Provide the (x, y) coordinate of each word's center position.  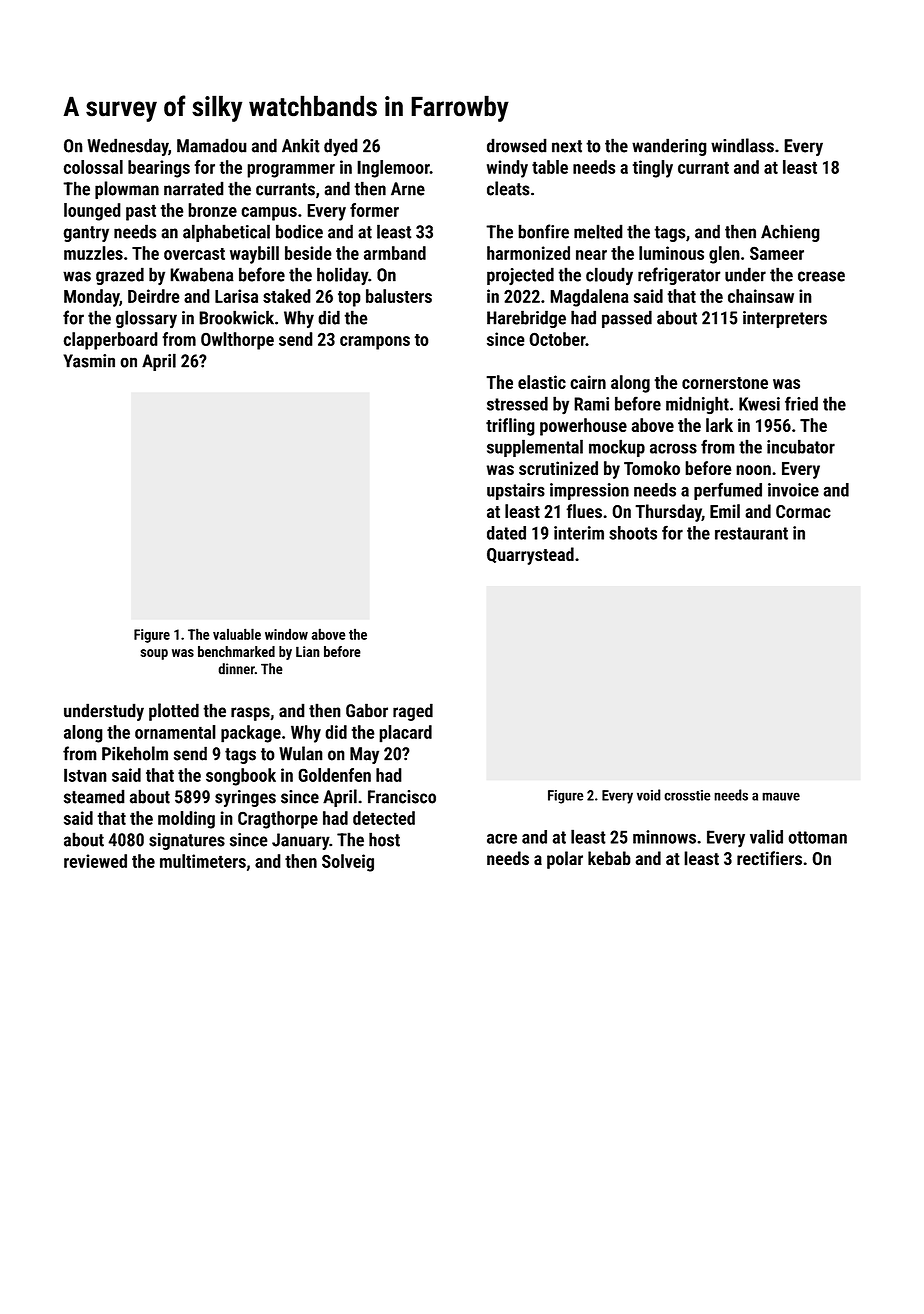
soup (154, 654)
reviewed (95, 861)
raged (413, 712)
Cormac (803, 511)
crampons (375, 343)
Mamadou (212, 145)
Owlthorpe (237, 341)
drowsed (517, 145)
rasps (250, 714)
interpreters (785, 319)
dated (506, 533)
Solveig (348, 863)
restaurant (751, 533)
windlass (742, 145)
